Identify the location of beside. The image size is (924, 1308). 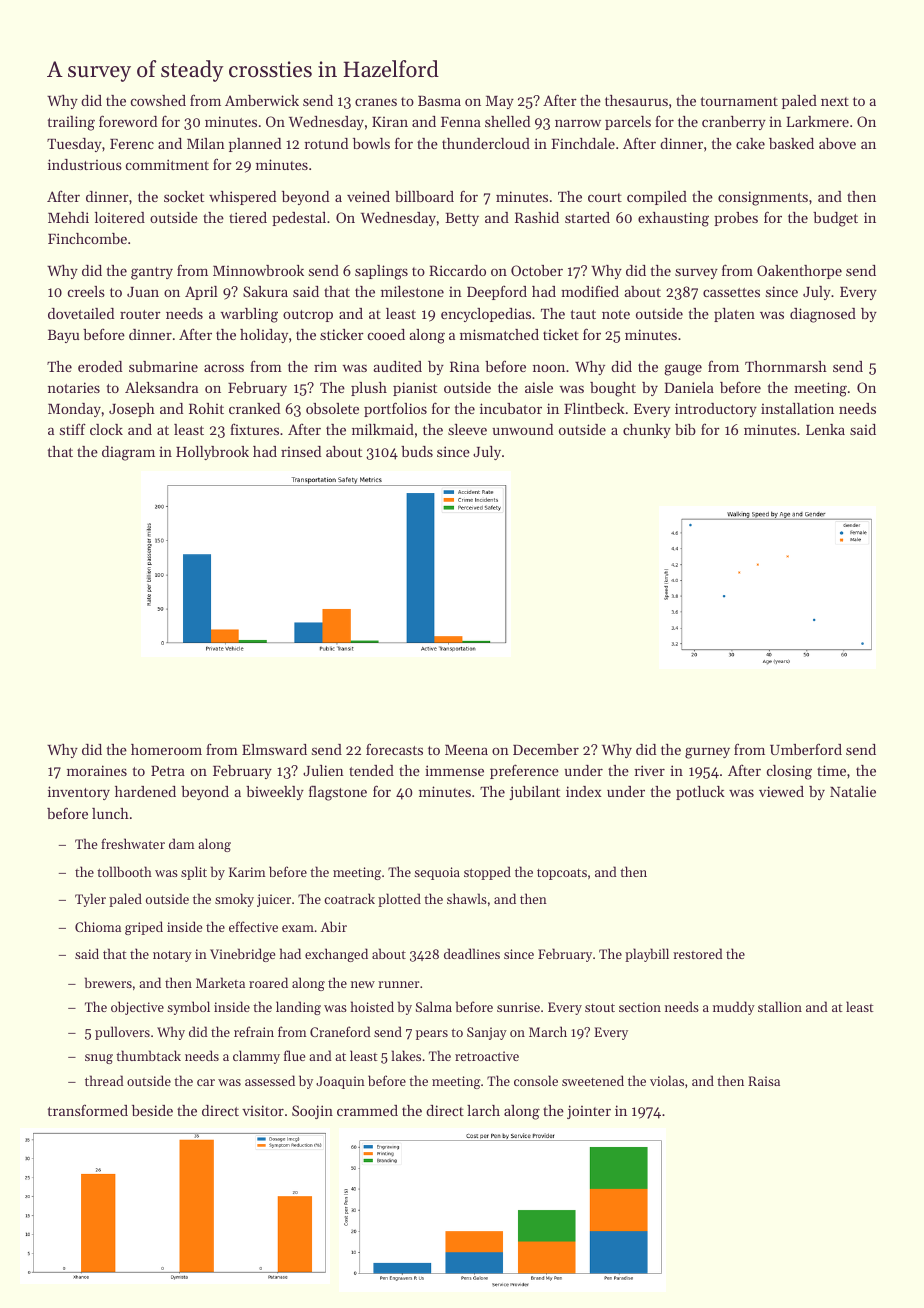
(152, 1110).
